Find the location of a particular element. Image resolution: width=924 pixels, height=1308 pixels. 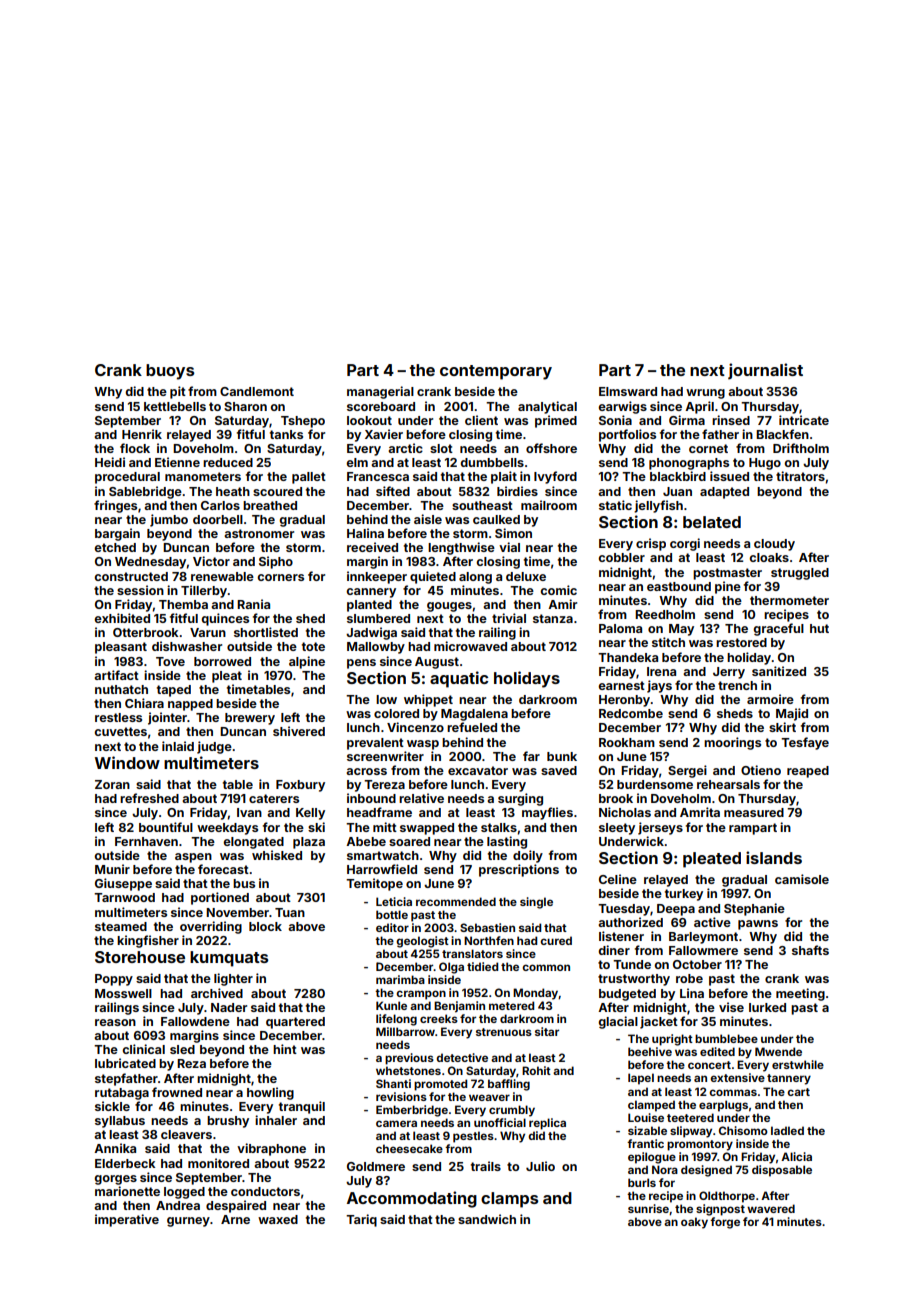

Window is located at coordinates (127, 762).
